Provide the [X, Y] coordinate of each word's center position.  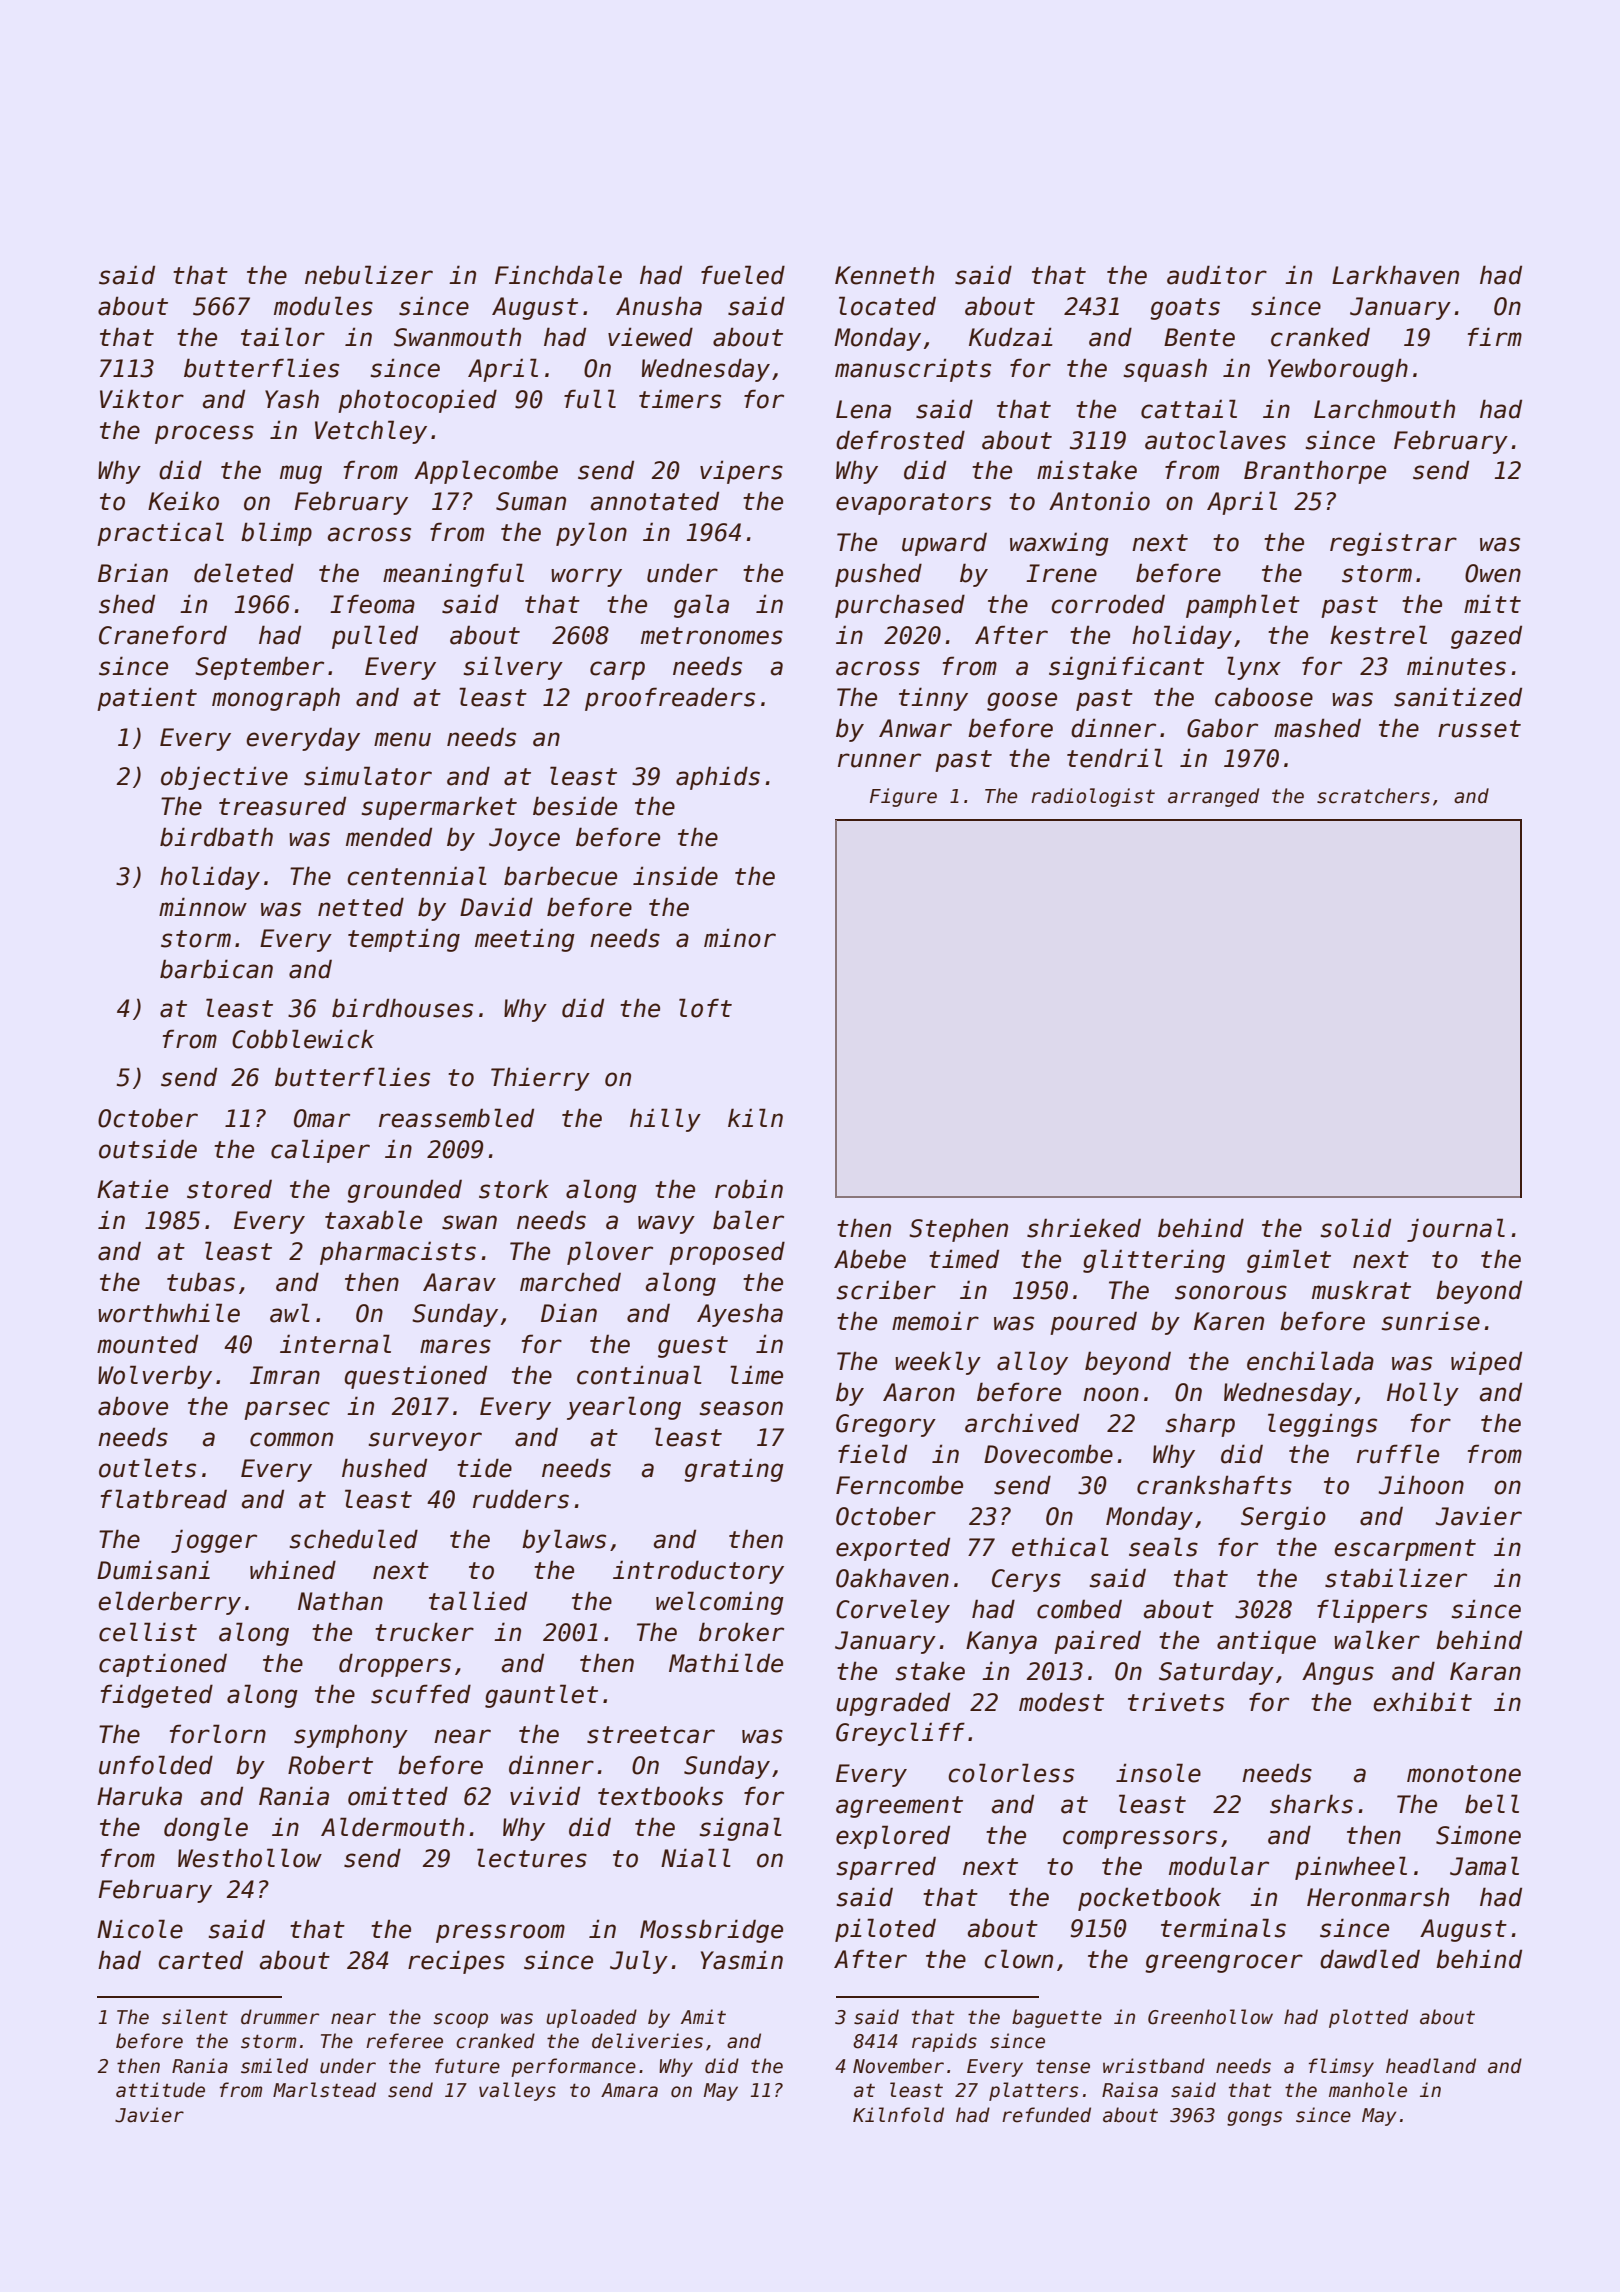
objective [224, 778]
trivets [1176, 1702]
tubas [201, 1282]
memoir [935, 1321]
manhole [1368, 2090]
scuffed [421, 1694]
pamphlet [1243, 606]
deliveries [647, 2041]
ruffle [1398, 1454]
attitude [160, 2090]
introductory [698, 1572]
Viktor [142, 399]
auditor [1217, 275]
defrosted [900, 440]
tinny [933, 699]
